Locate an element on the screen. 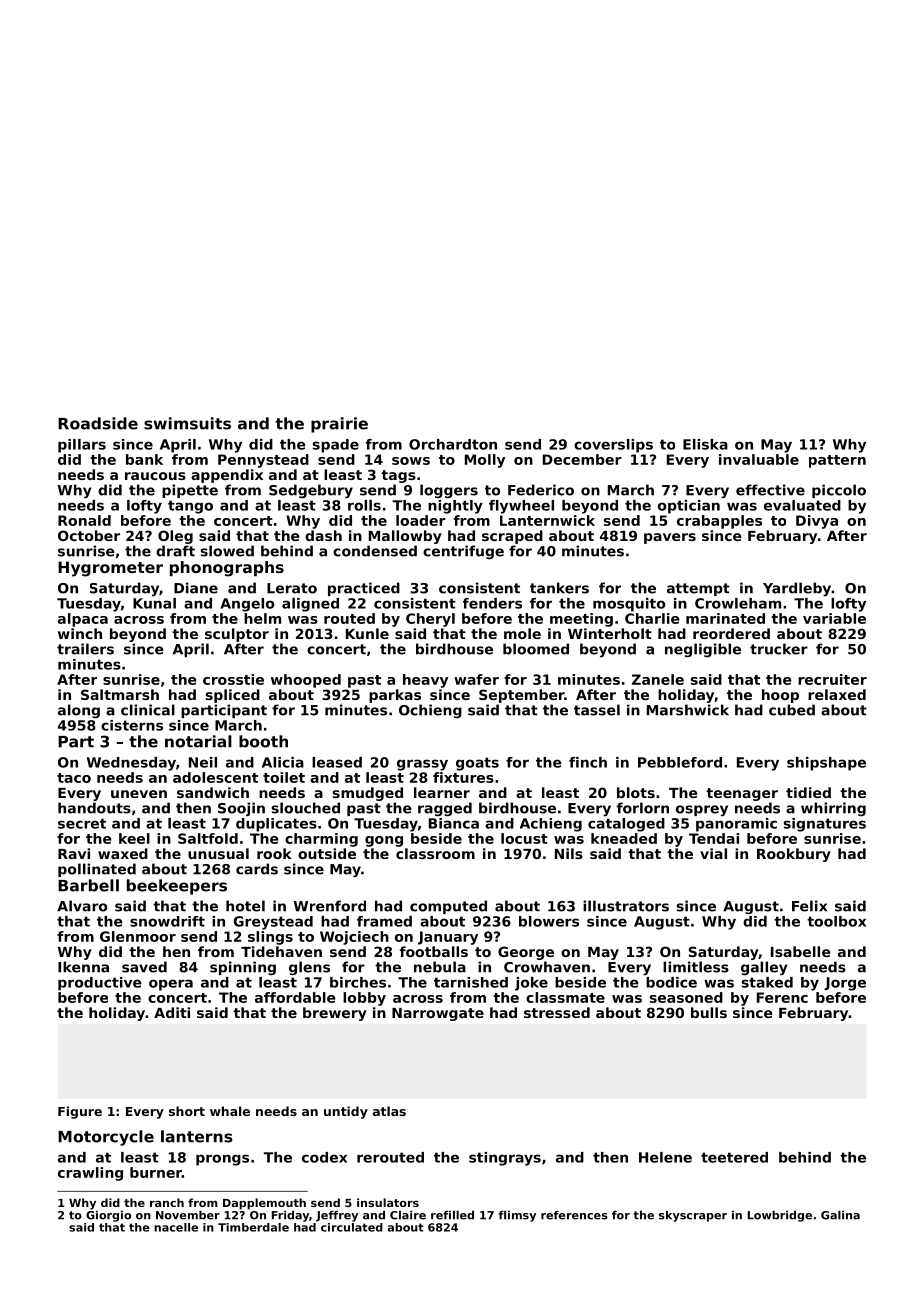 The height and width of the screenshot is (1308, 924). goats is located at coordinates (477, 764).
